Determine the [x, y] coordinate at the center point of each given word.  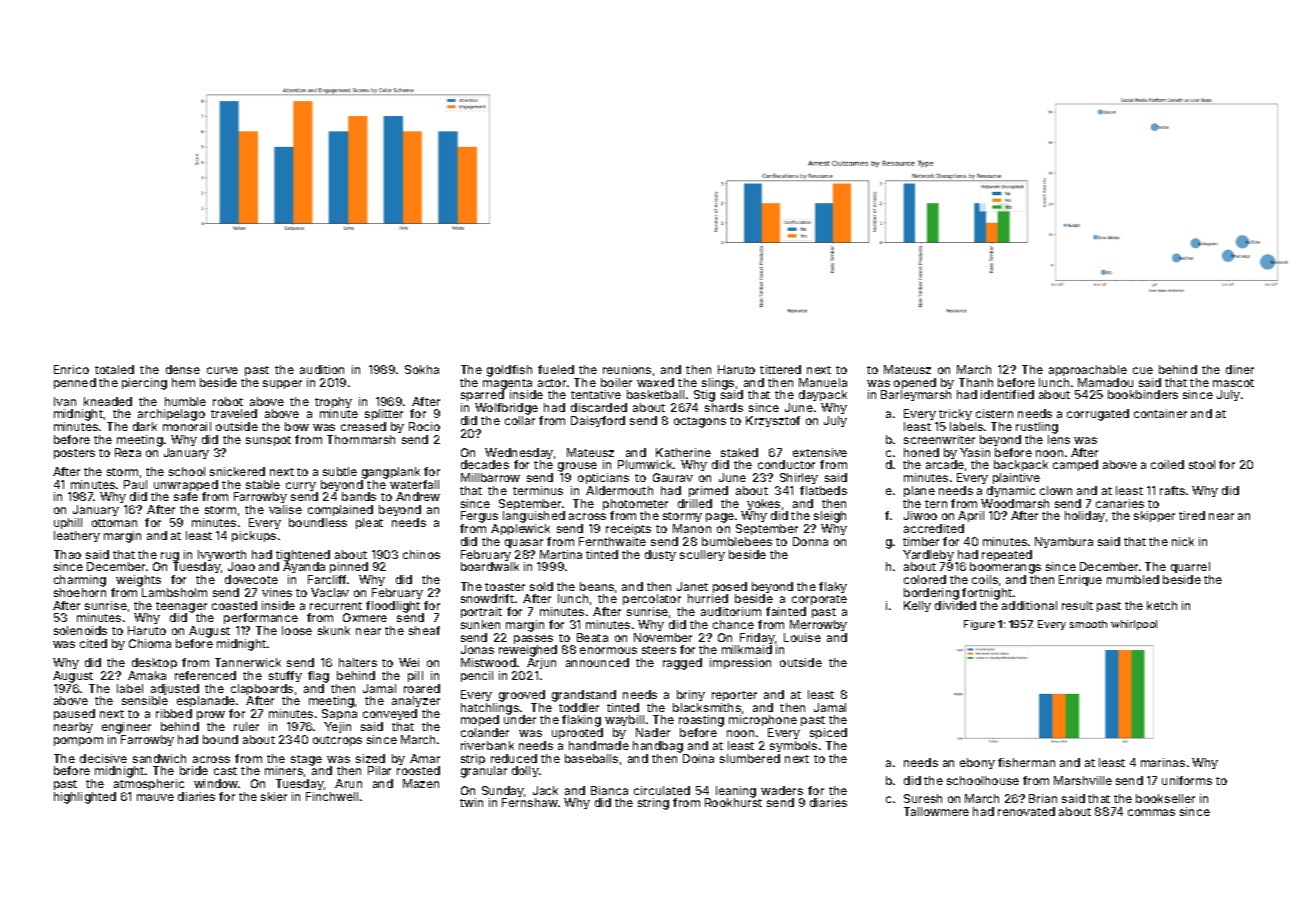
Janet [692, 586]
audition [322, 369]
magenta [507, 384]
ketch [1162, 605]
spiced [828, 733]
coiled [1167, 464]
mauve [155, 797]
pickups [254, 536]
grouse [577, 467]
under [520, 719]
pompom [78, 741]
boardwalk [490, 566]
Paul [135, 484]
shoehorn [80, 592]
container [1160, 413]
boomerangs [1005, 568]
